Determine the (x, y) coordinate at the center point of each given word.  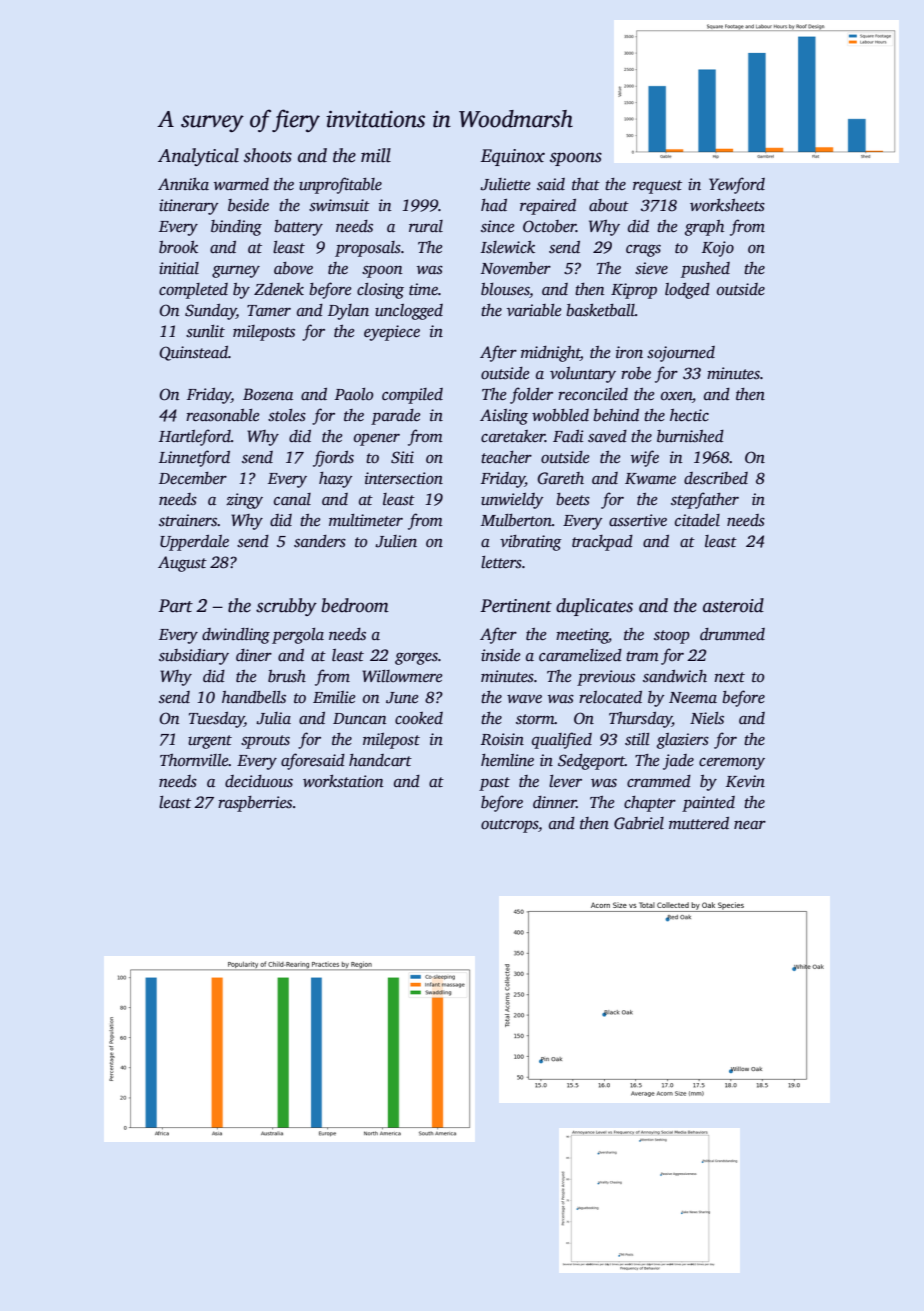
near (750, 825)
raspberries (255, 804)
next (729, 677)
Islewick (508, 247)
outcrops (509, 826)
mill (376, 155)
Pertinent (516, 606)
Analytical (198, 157)
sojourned (681, 354)
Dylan (348, 312)
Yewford (737, 185)
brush (287, 676)
